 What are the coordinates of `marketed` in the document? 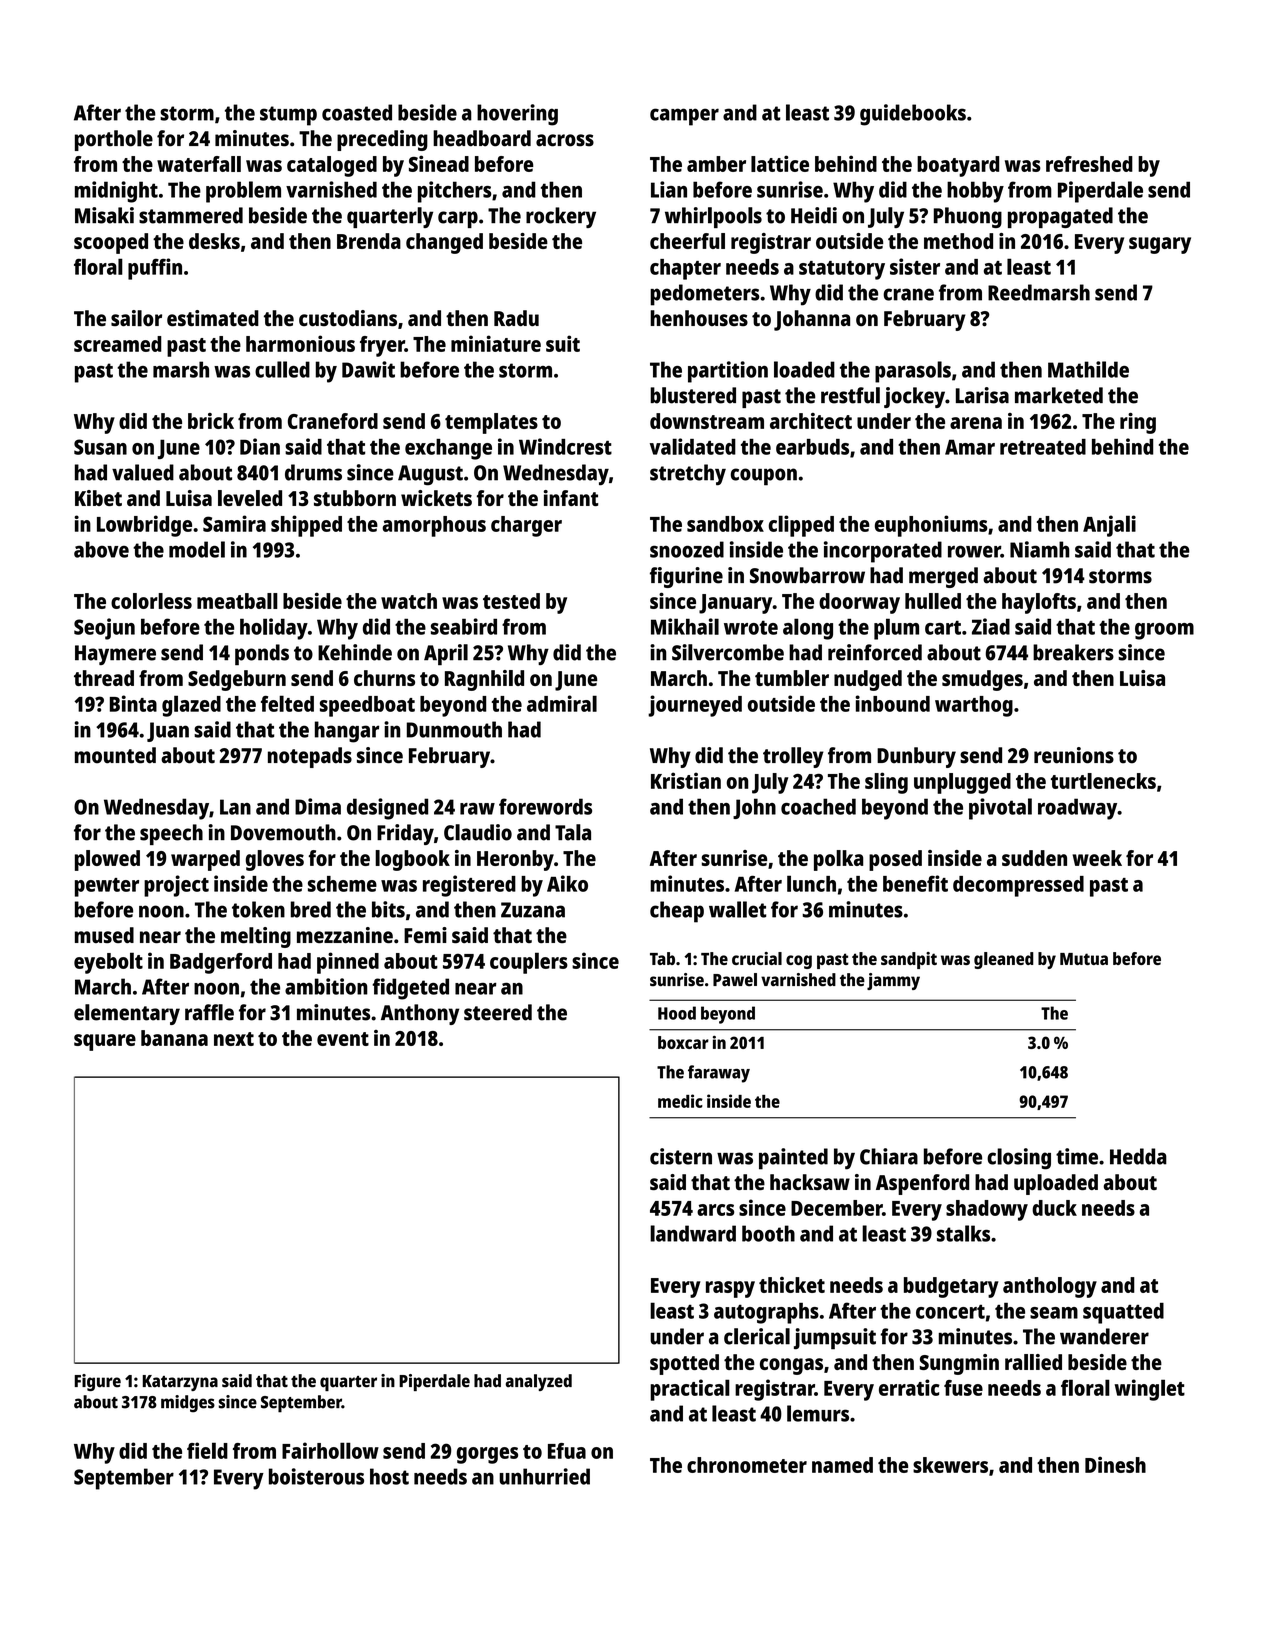 It's located at (1059, 395).
